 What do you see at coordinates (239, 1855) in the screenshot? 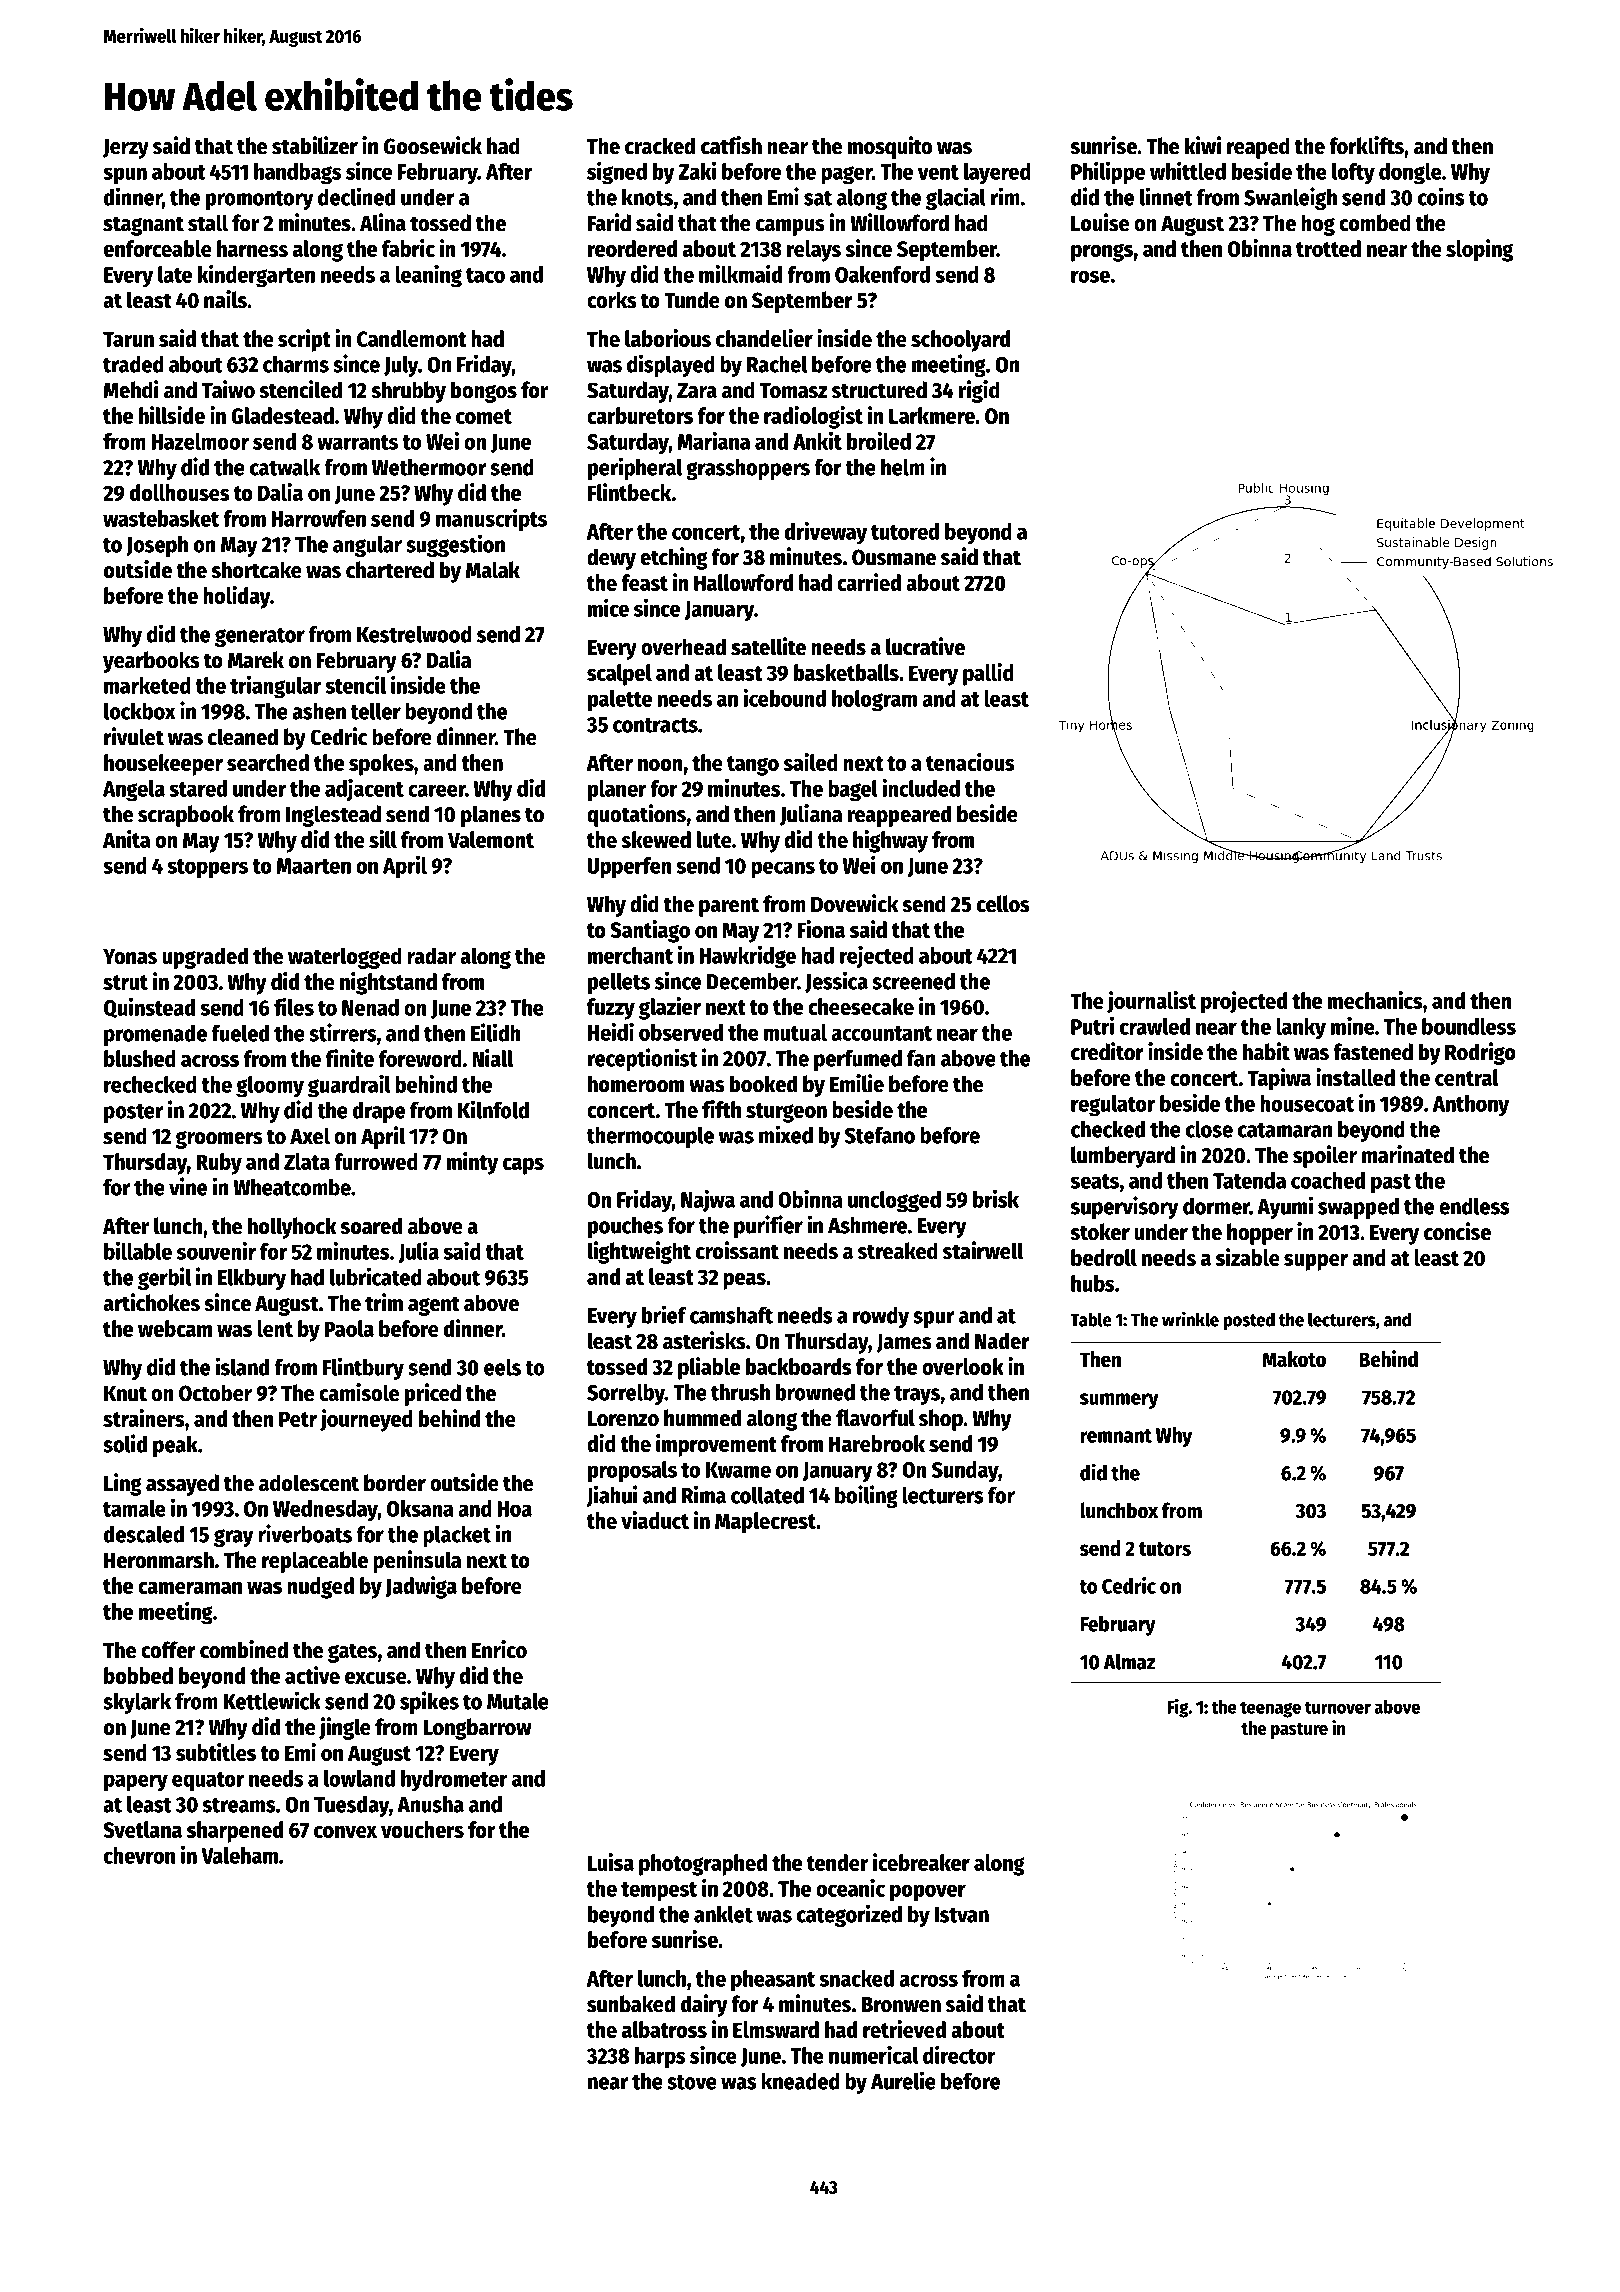
I see `Valeham` at bounding box center [239, 1855].
